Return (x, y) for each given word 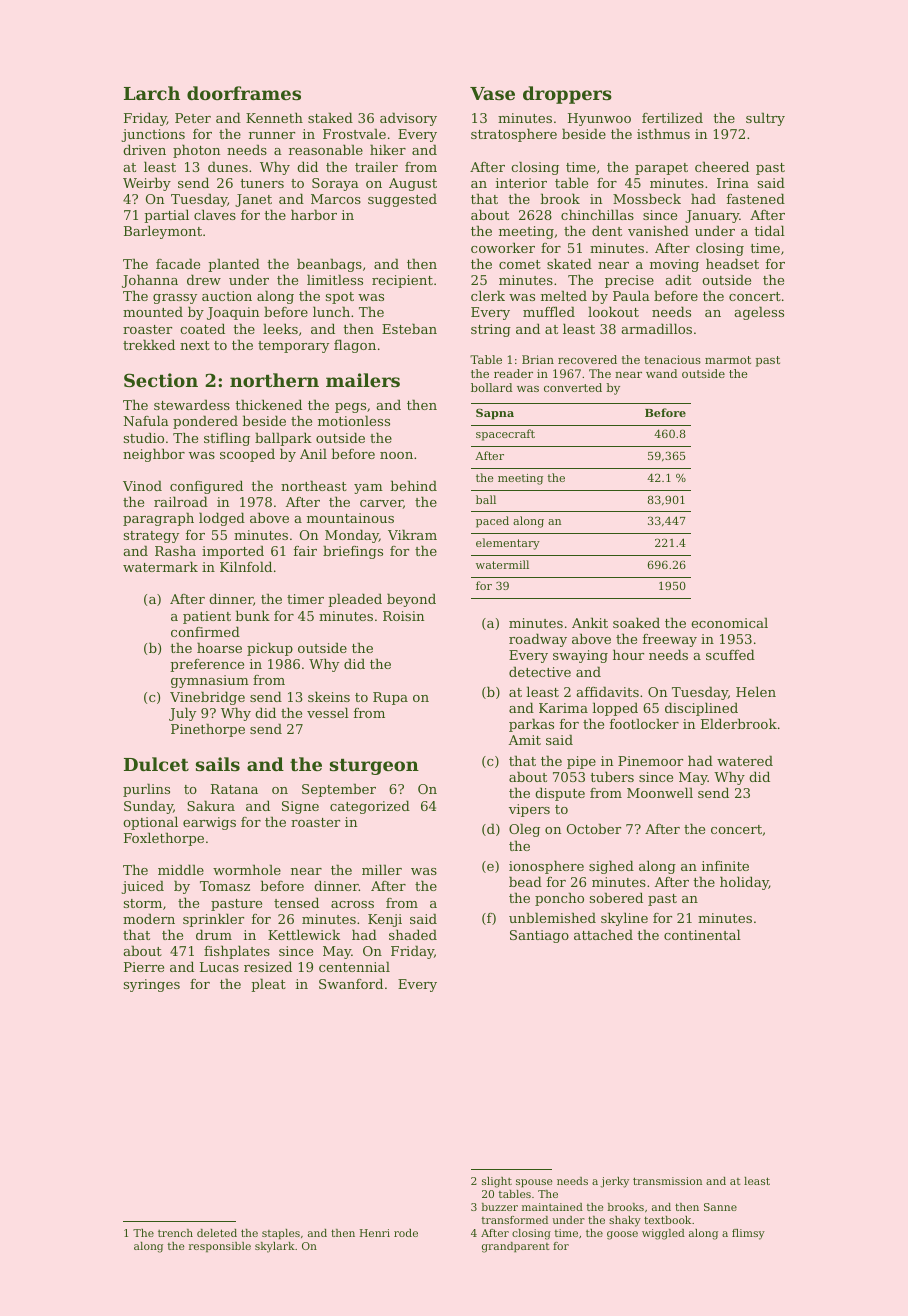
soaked (636, 622)
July (182, 714)
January (712, 216)
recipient (402, 281)
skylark (275, 1247)
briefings (353, 552)
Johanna (150, 281)
